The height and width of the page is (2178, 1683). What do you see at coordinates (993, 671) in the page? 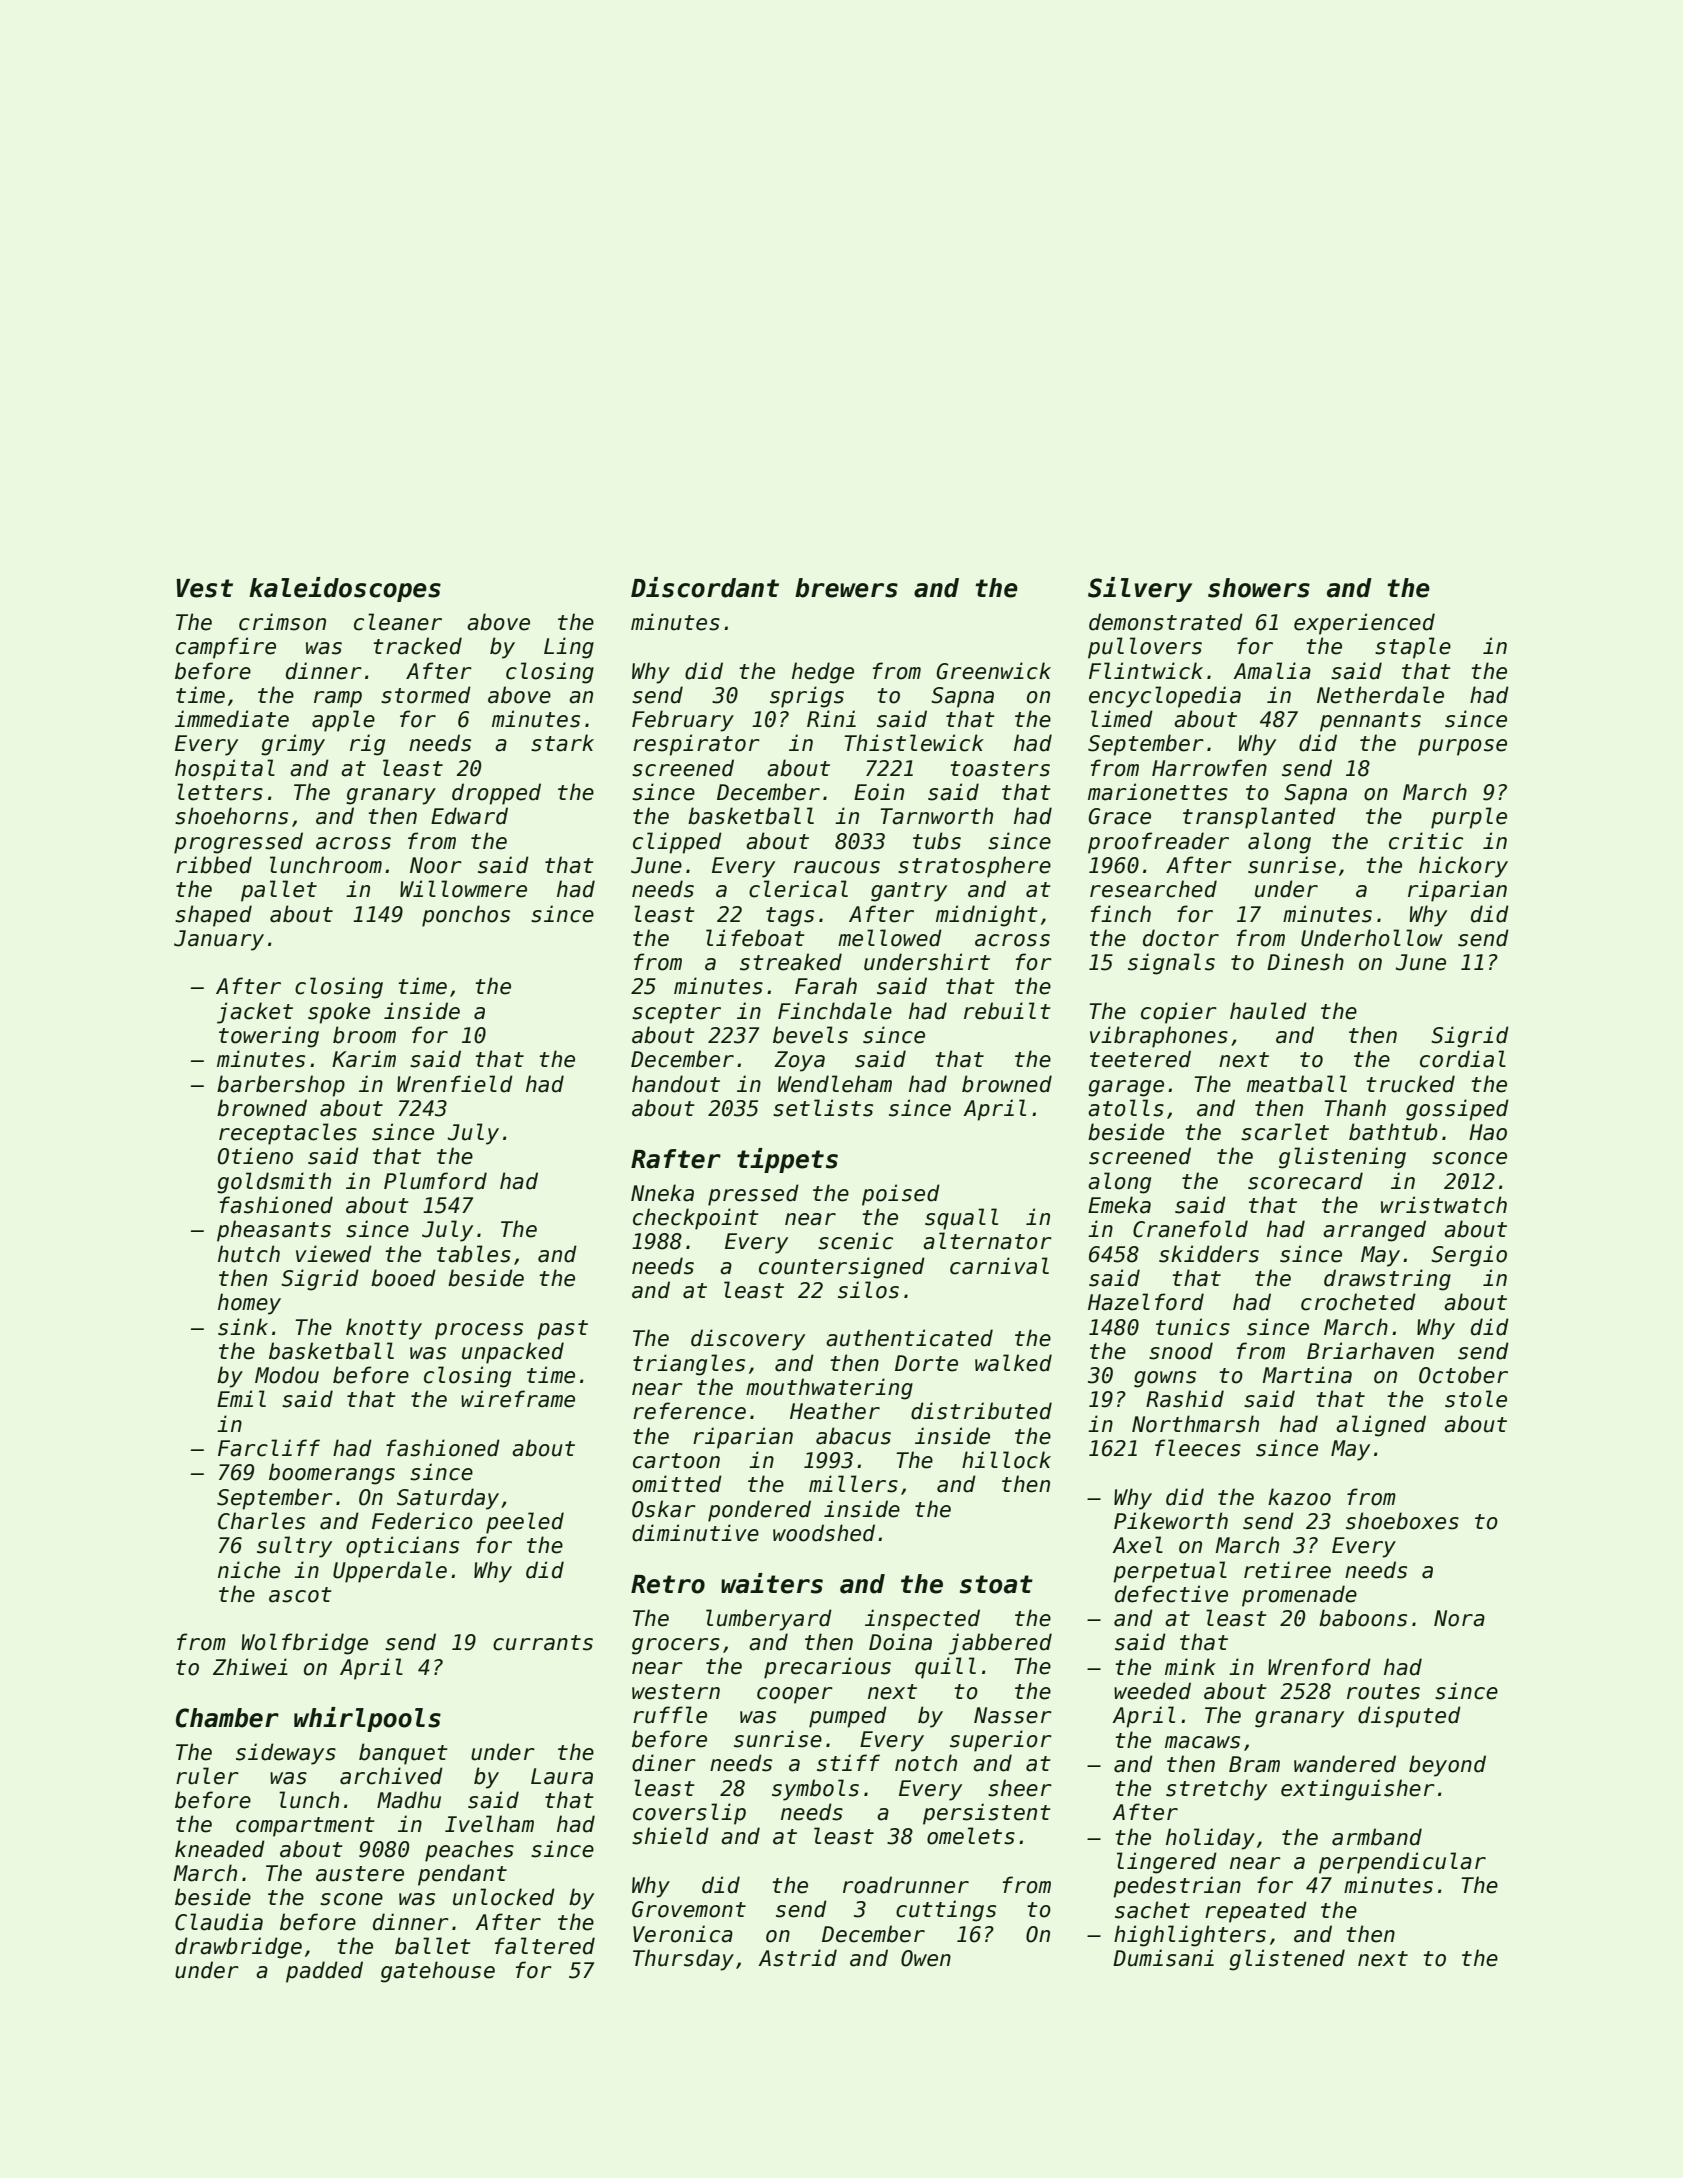
I see `Greenwick` at bounding box center [993, 671].
